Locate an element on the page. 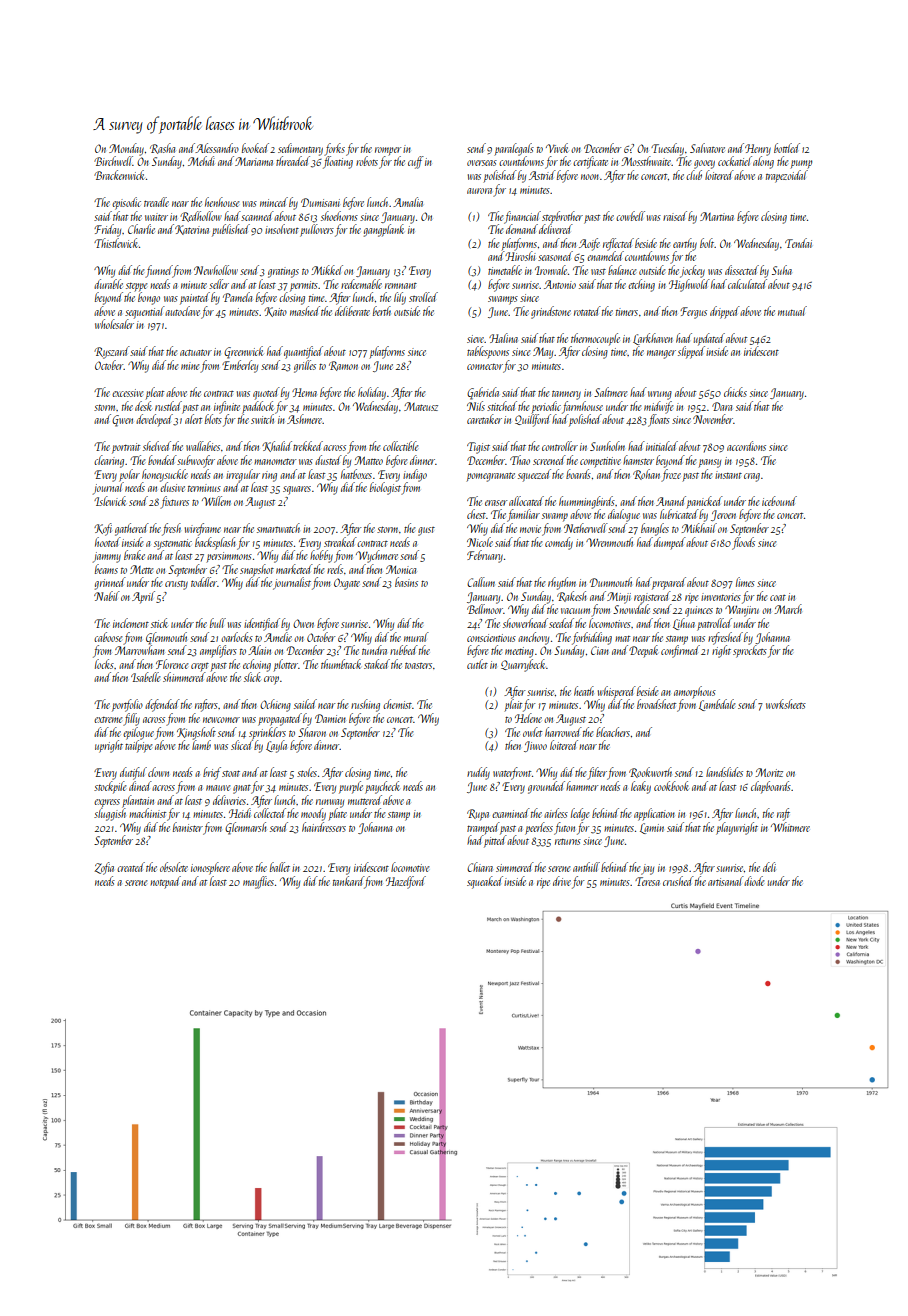 The image size is (908, 1316). Teresa is located at coordinates (647, 881).
